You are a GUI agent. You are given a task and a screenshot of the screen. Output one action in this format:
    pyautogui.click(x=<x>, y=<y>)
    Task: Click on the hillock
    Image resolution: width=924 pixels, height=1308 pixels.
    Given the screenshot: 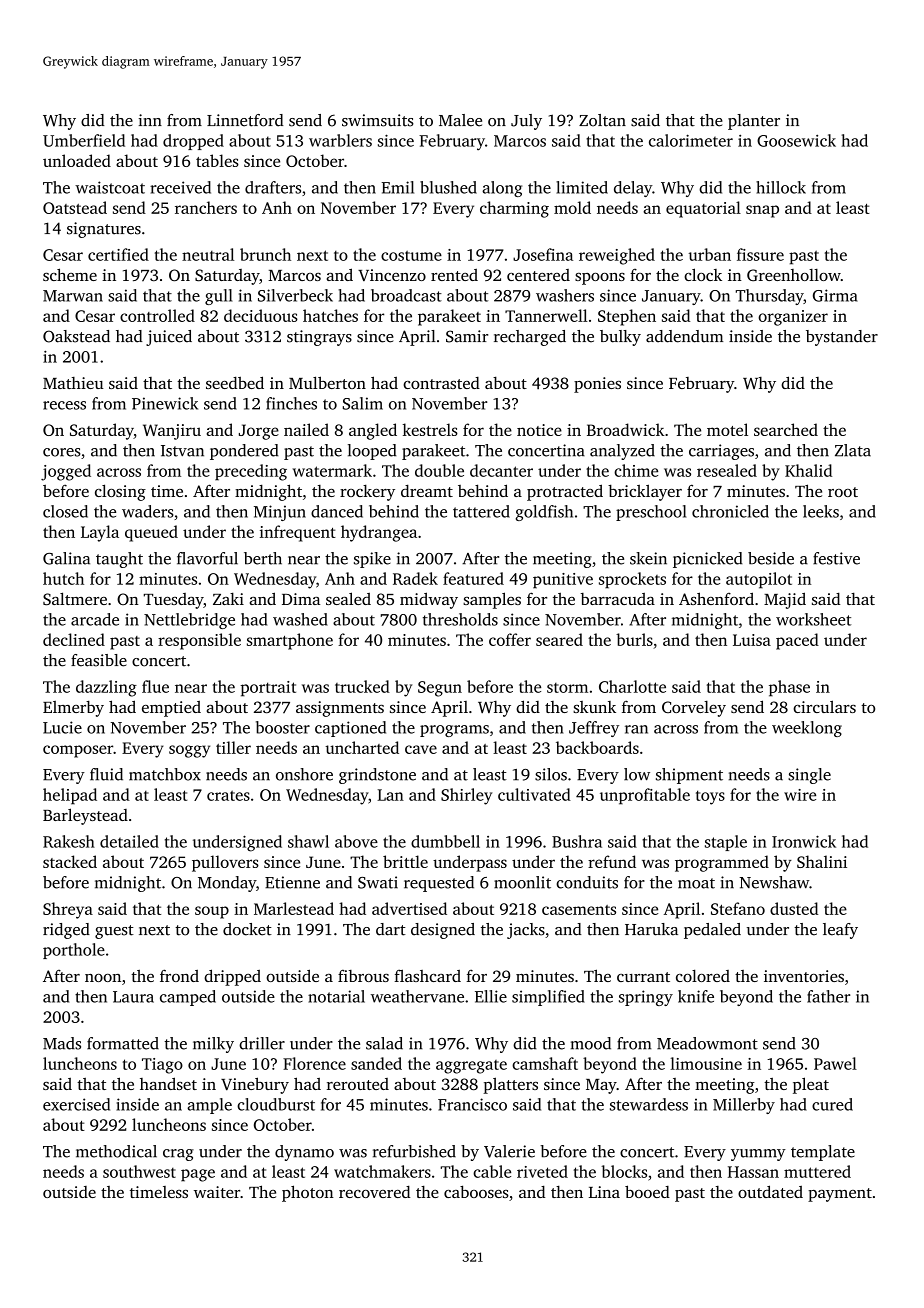 What is the action you would take?
    pyautogui.click(x=781, y=187)
